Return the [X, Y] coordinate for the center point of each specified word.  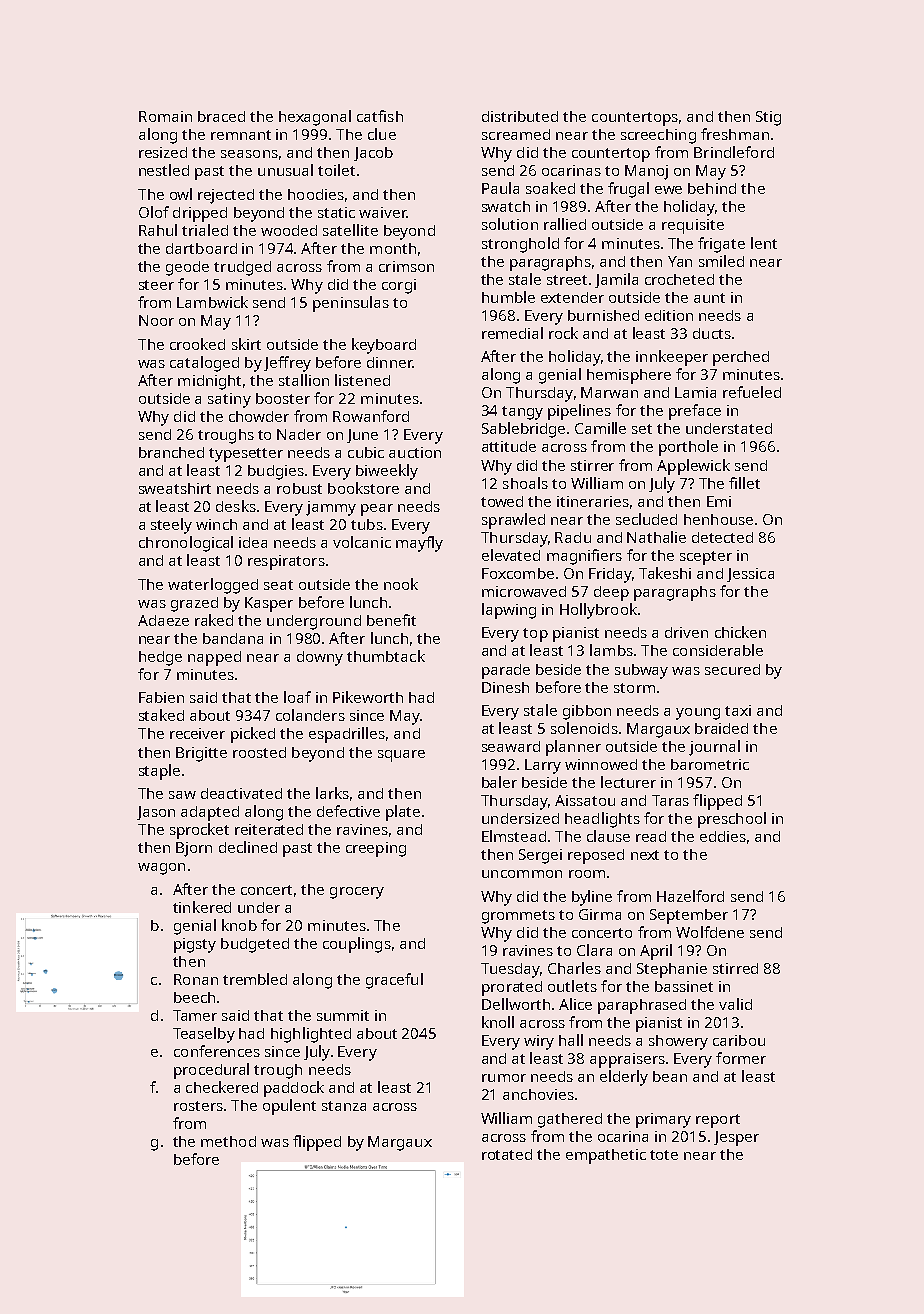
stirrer [592, 465]
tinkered [202, 907]
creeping [376, 849]
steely [171, 526]
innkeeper [672, 358]
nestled [164, 170]
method [228, 1141]
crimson [406, 266]
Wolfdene [710, 932]
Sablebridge [523, 430]
